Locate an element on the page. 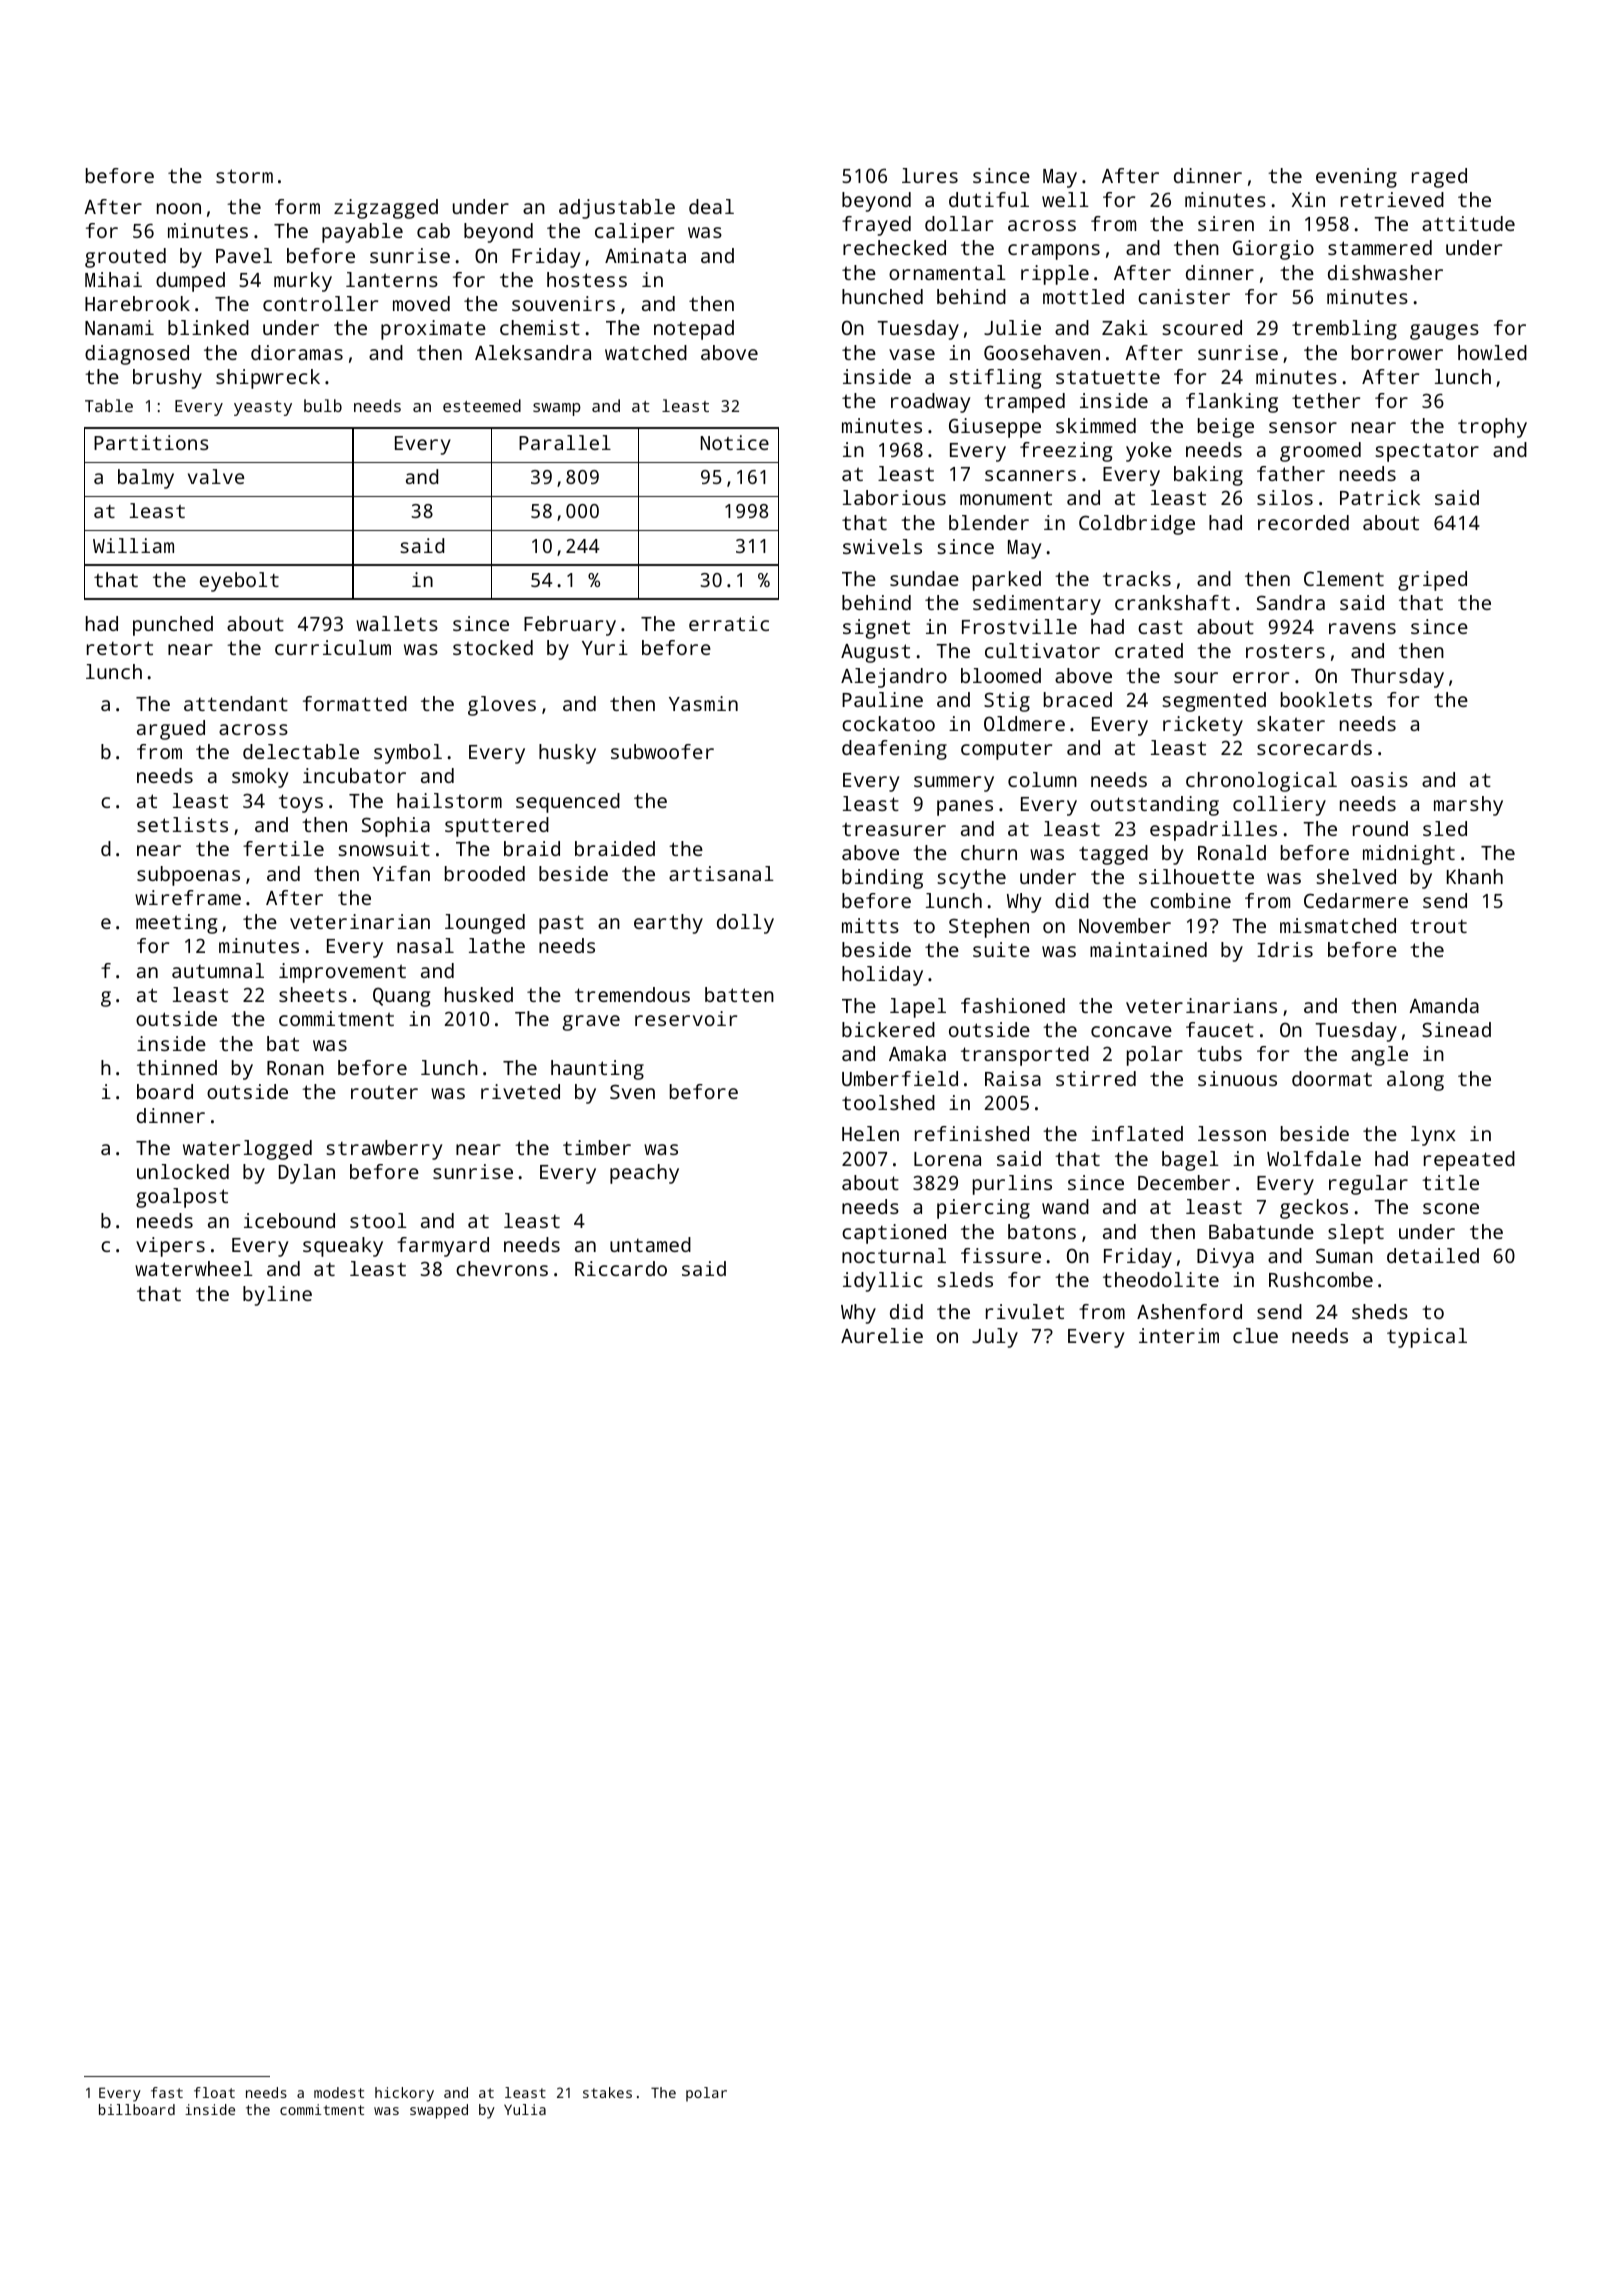 The image size is (1620, 2292). stakes is located at coordinates (607, 2092).
